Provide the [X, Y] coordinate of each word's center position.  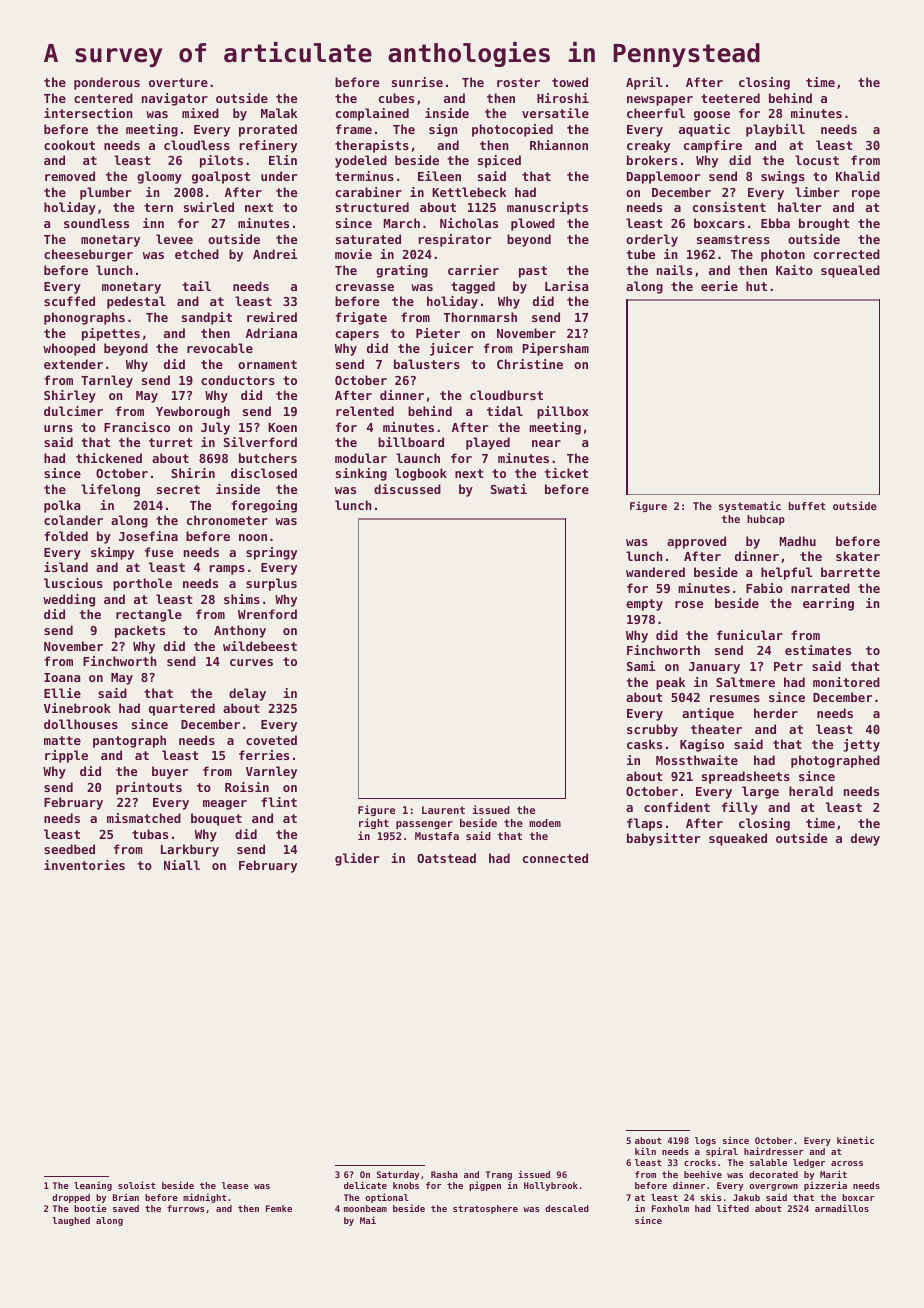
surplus [271, 584]
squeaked [738, 839]
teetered [730, 98]
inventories [84, 865]
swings [783, 177]
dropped [71, 1198]
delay [247, 694]
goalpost [221, 177]
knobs [406, 1185]
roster [518, 82]
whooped [69, 349]
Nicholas [469, 223]
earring [828, 604]
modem [545, 823]
